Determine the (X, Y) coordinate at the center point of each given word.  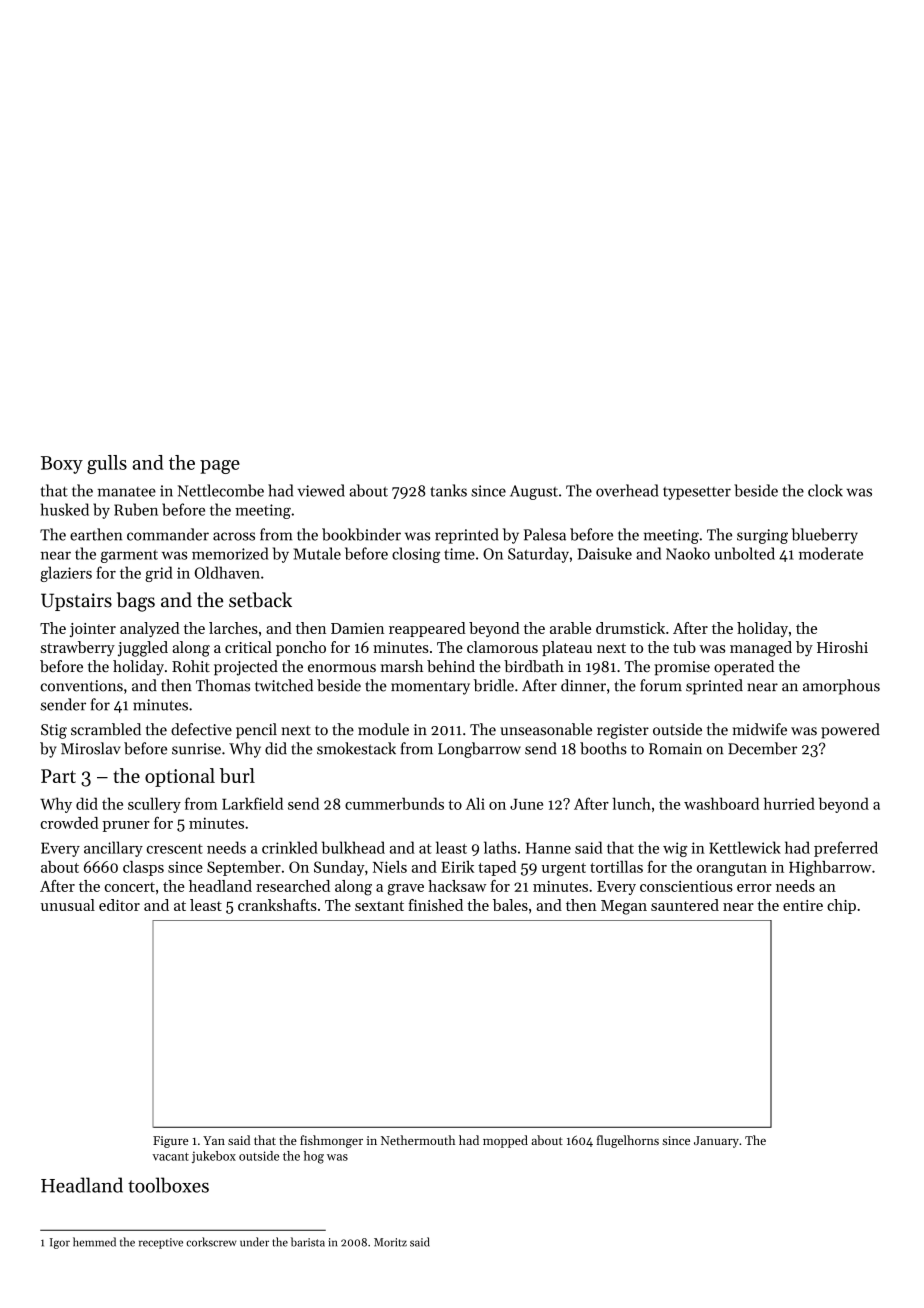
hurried (789, 803)
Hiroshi (842, 647)
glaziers (66, 574)
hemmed (94, 1242)
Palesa (545, 534)
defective (201, 729)
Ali (475, 803)
